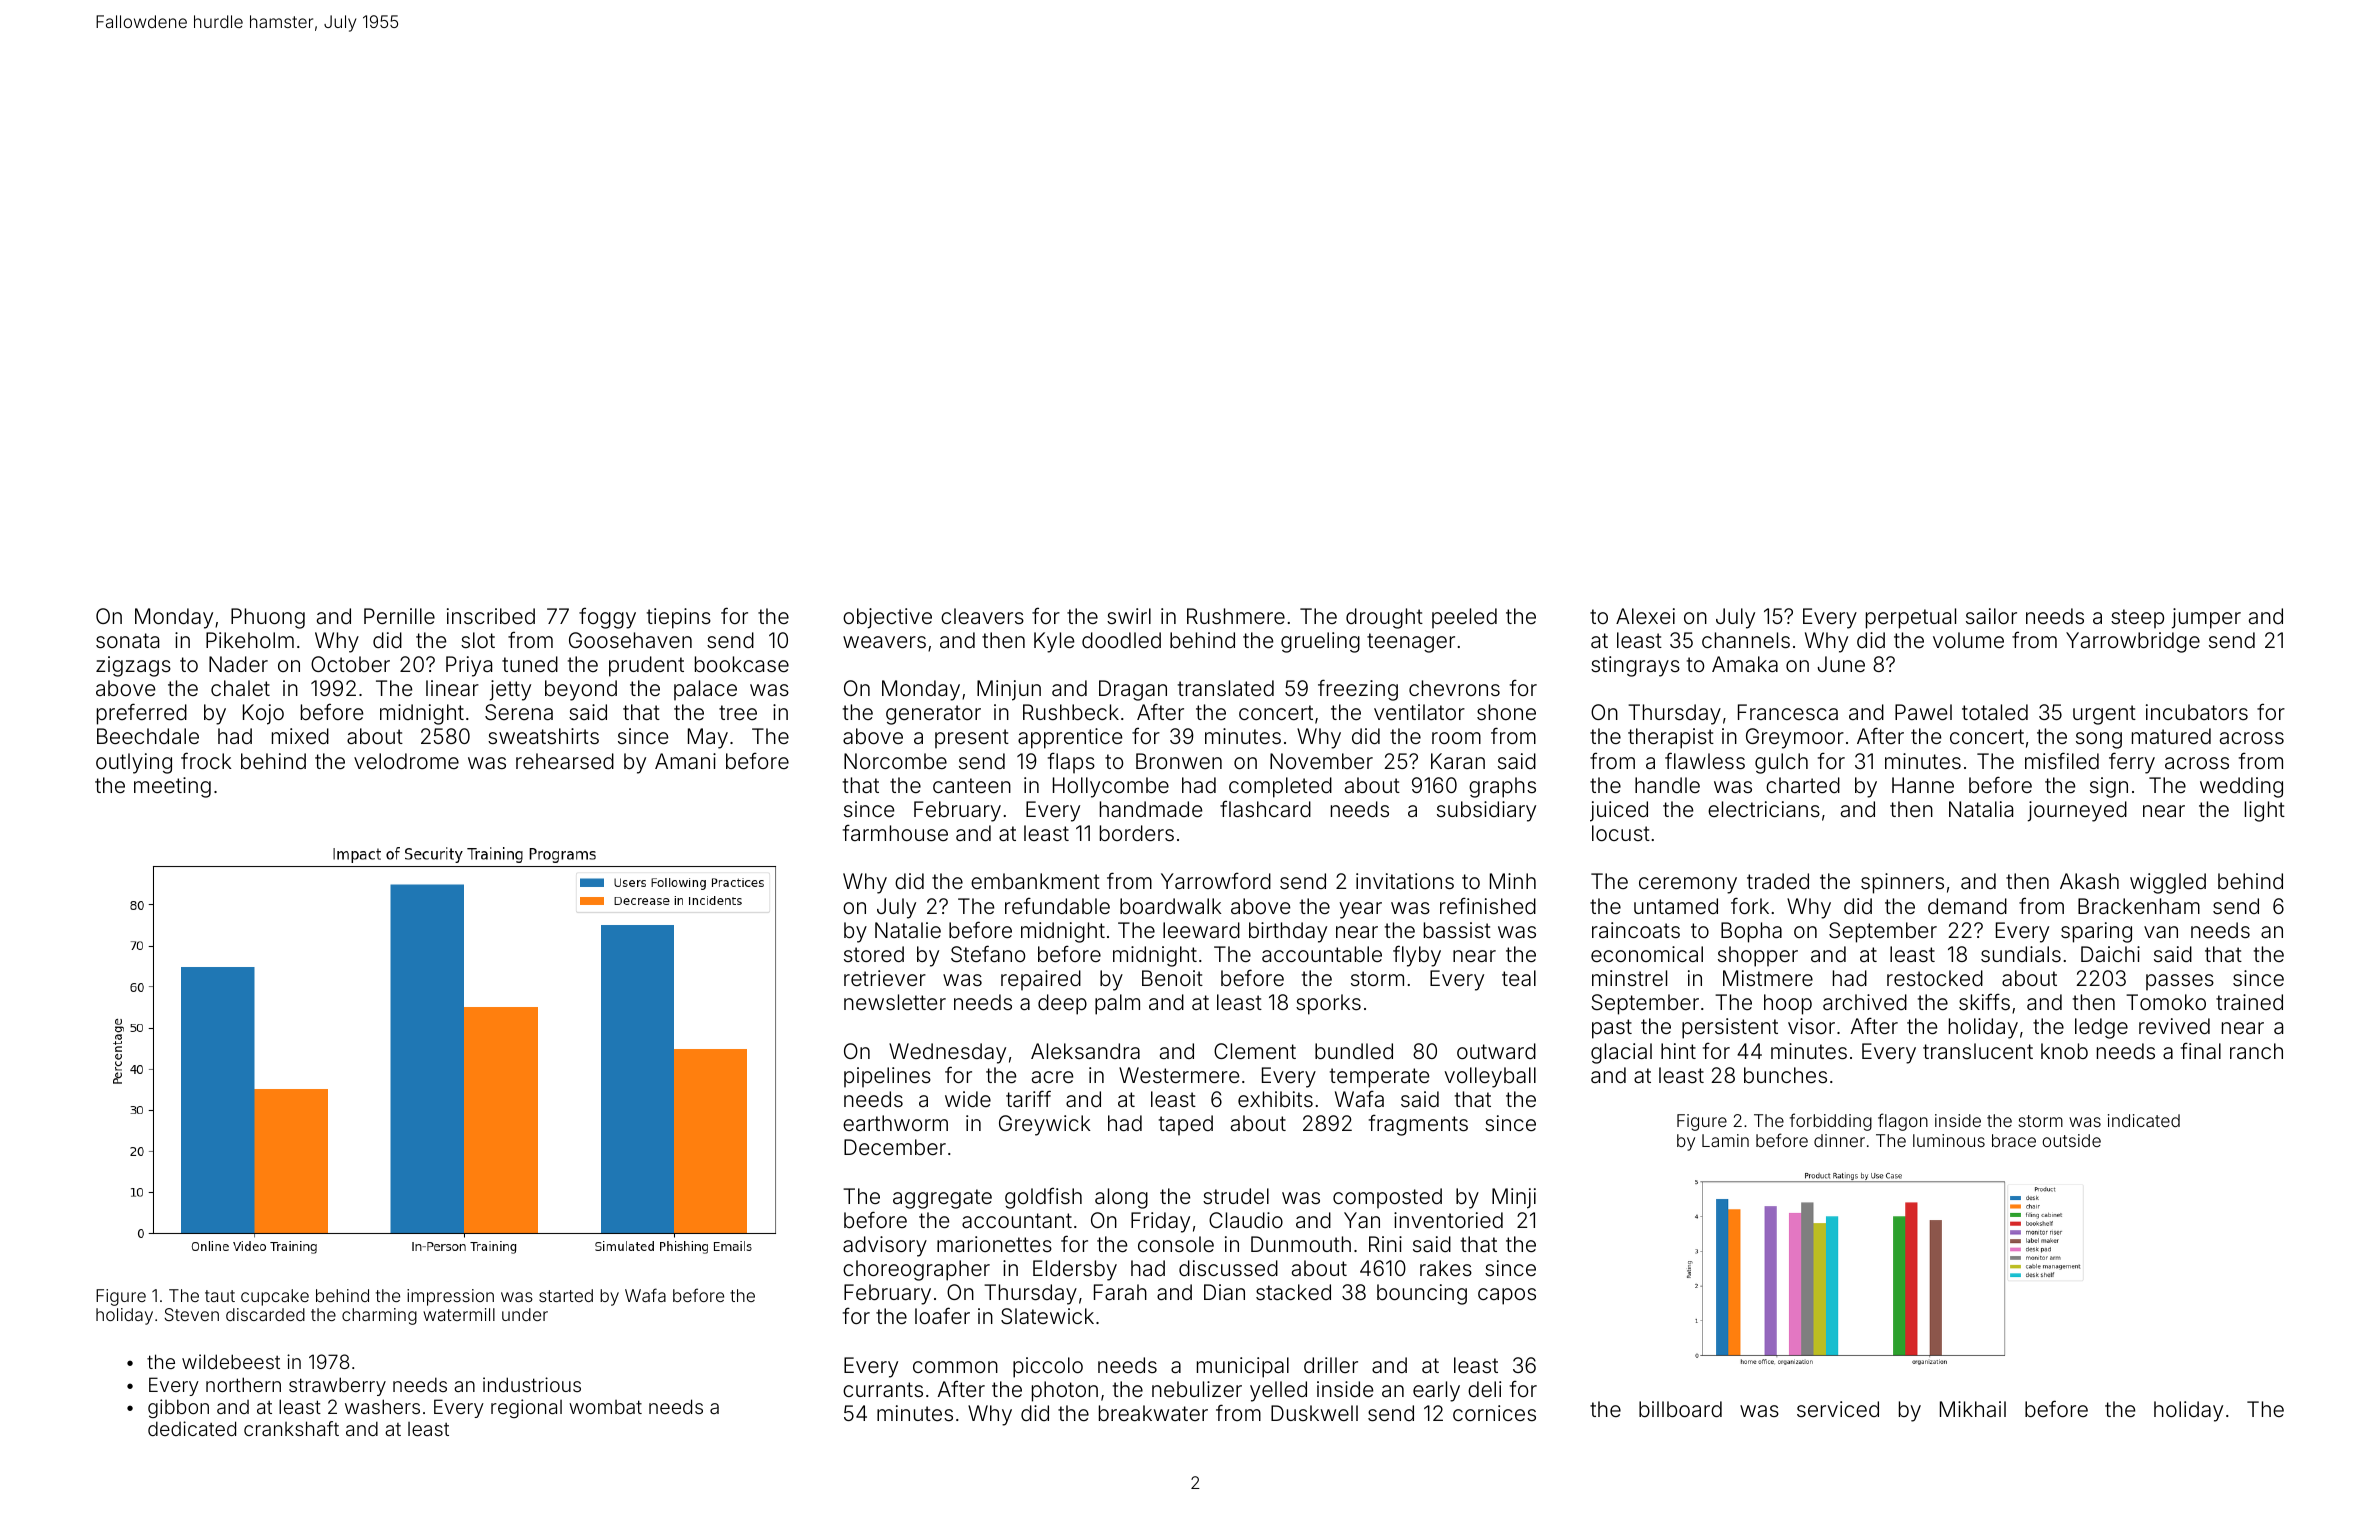  I want to click on Minji, so click(1514, 1198).
